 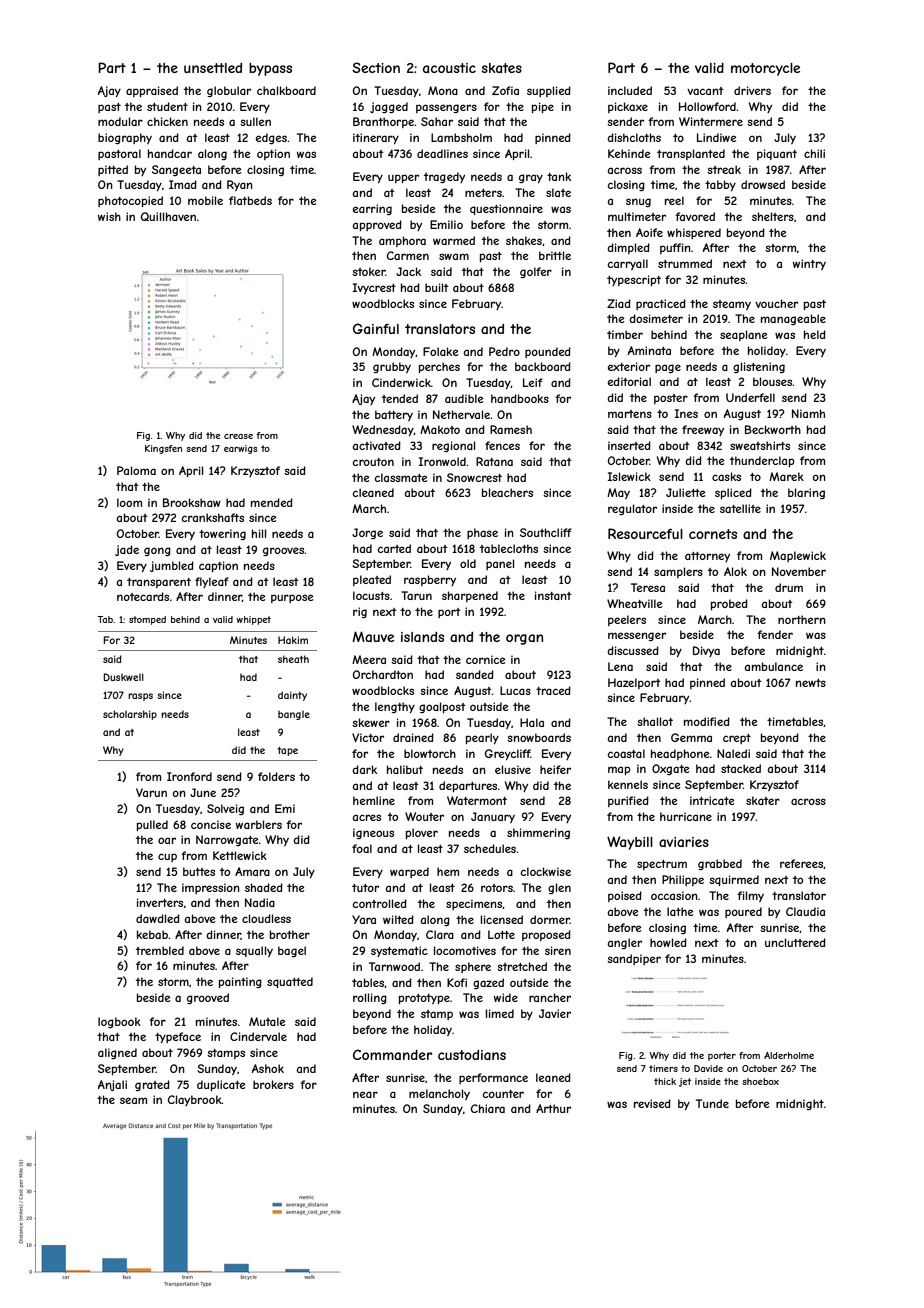 What do you see at coordinates (685, 263) in the screenshot?
I see `strummed` at bounding box center [685, 263].
